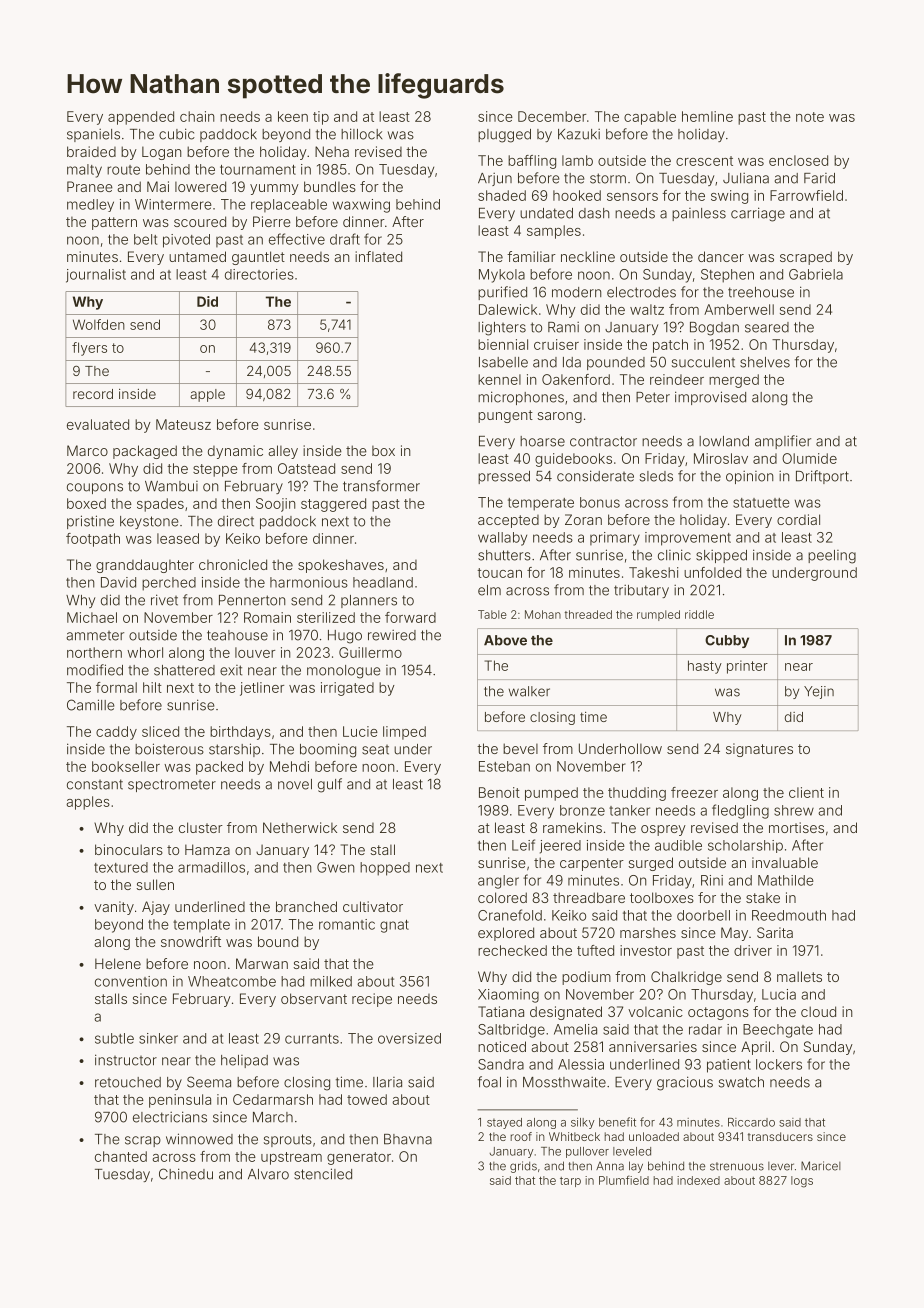  What do you see at coordinates (779, 1064) in the screenshot?
I see `lockers` at bounding box center [779, 1064].
